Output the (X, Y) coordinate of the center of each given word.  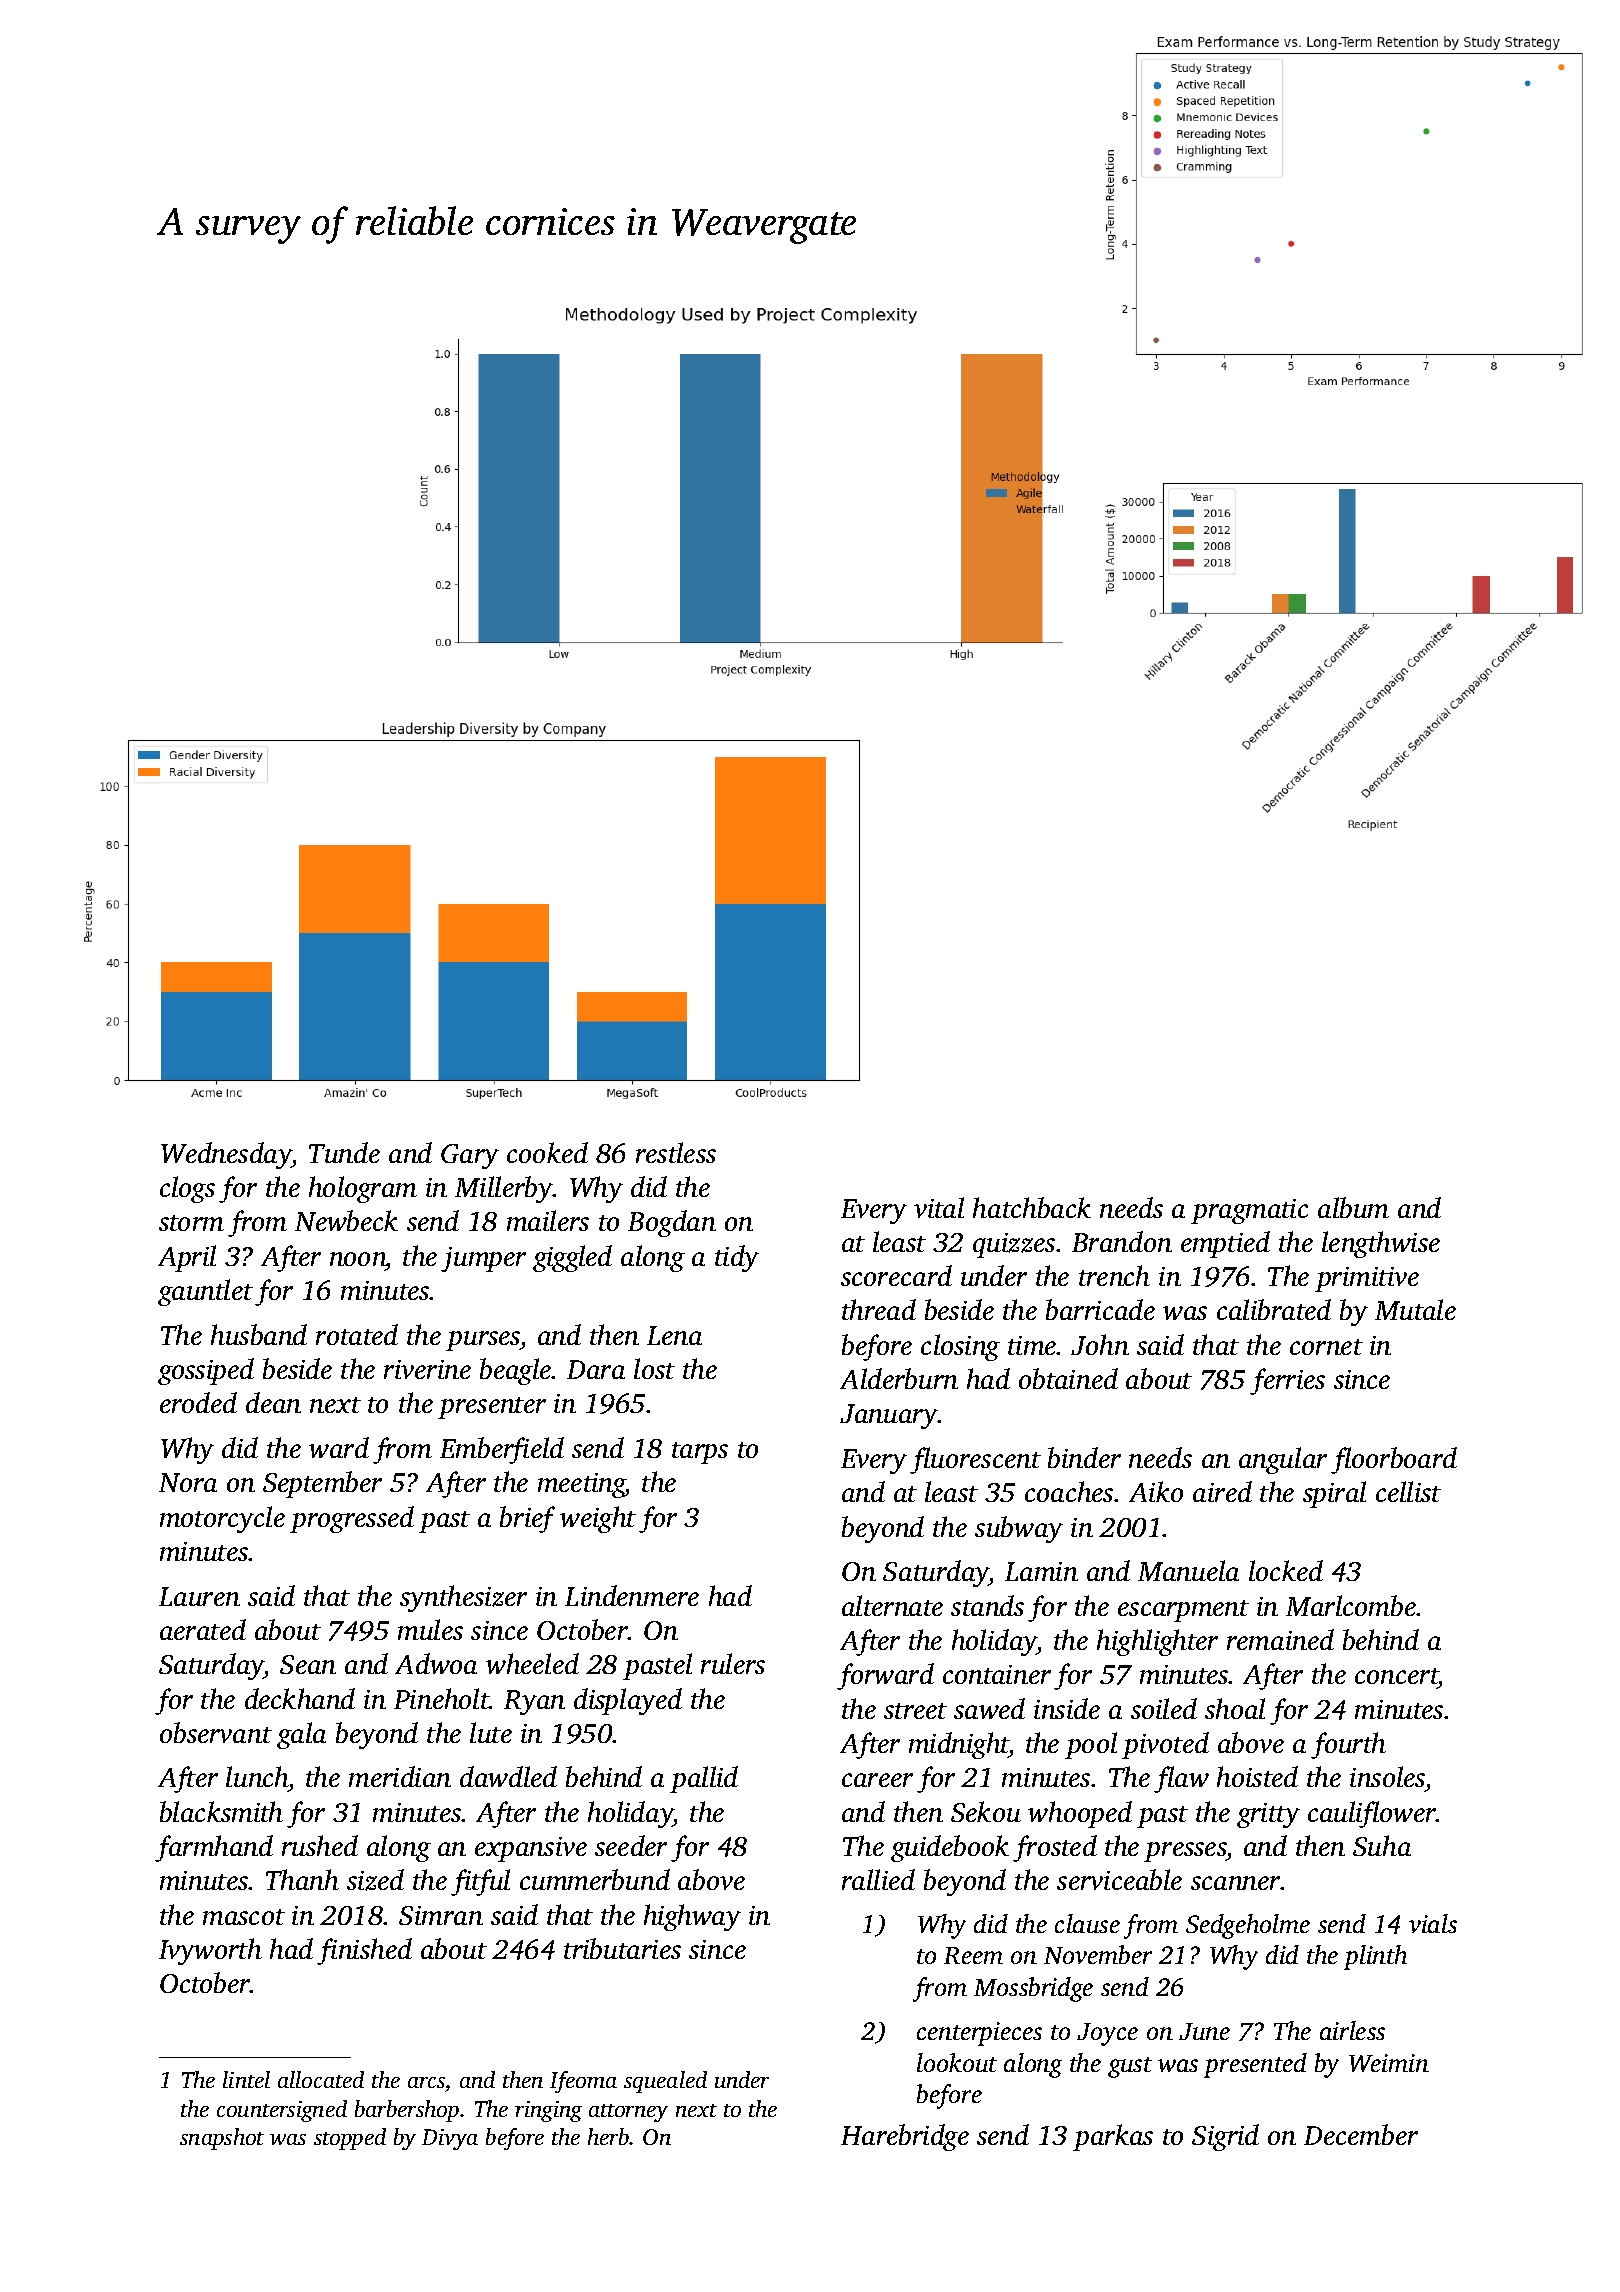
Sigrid (1225, 2137)
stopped (350, 2139)
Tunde (344, 1152)
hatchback (1032, 1207)
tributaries (622, 1948)
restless (676, 1152)
